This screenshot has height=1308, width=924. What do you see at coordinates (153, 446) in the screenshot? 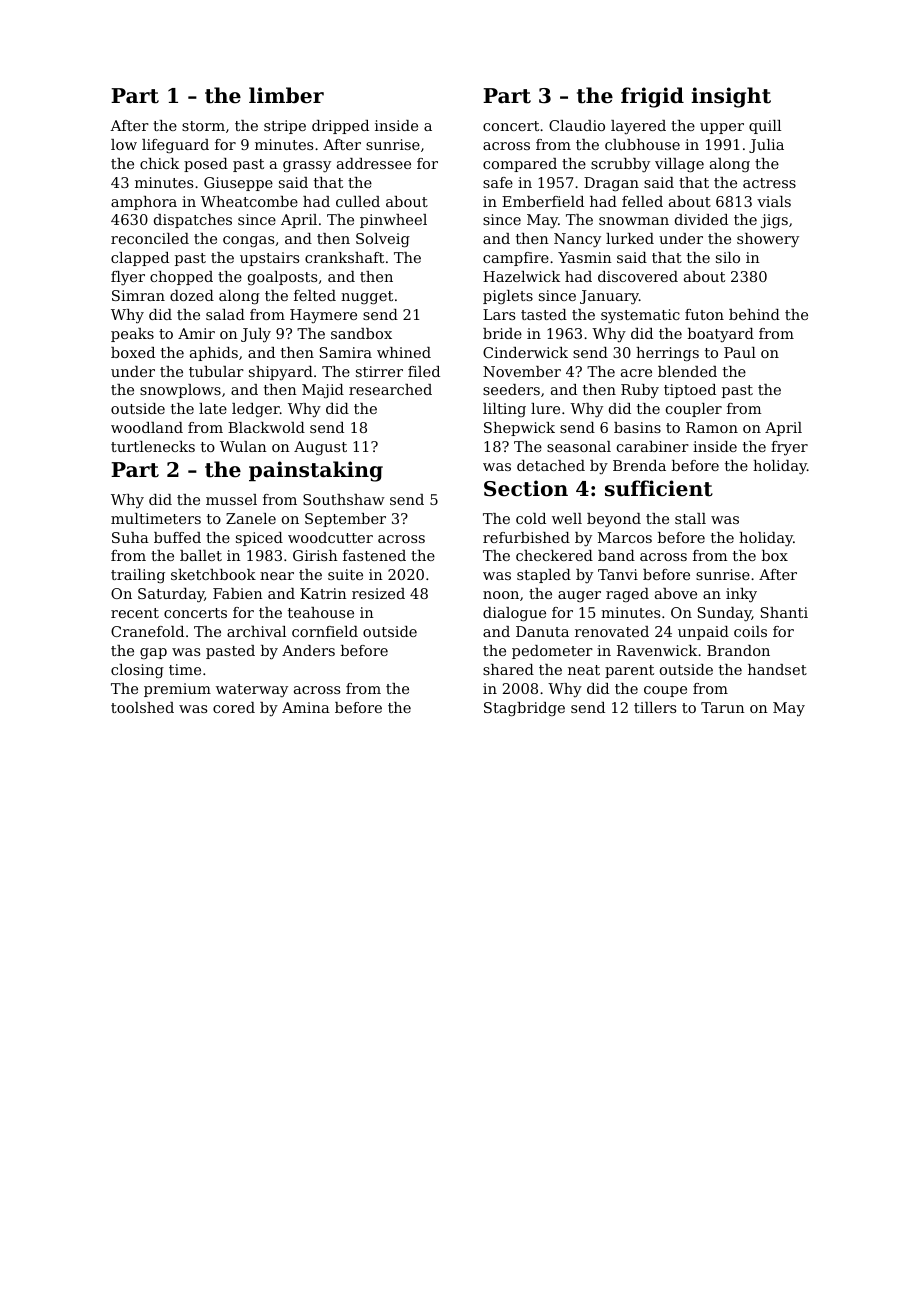
I see `turtlenecks` at bounding box center [153, 446].
